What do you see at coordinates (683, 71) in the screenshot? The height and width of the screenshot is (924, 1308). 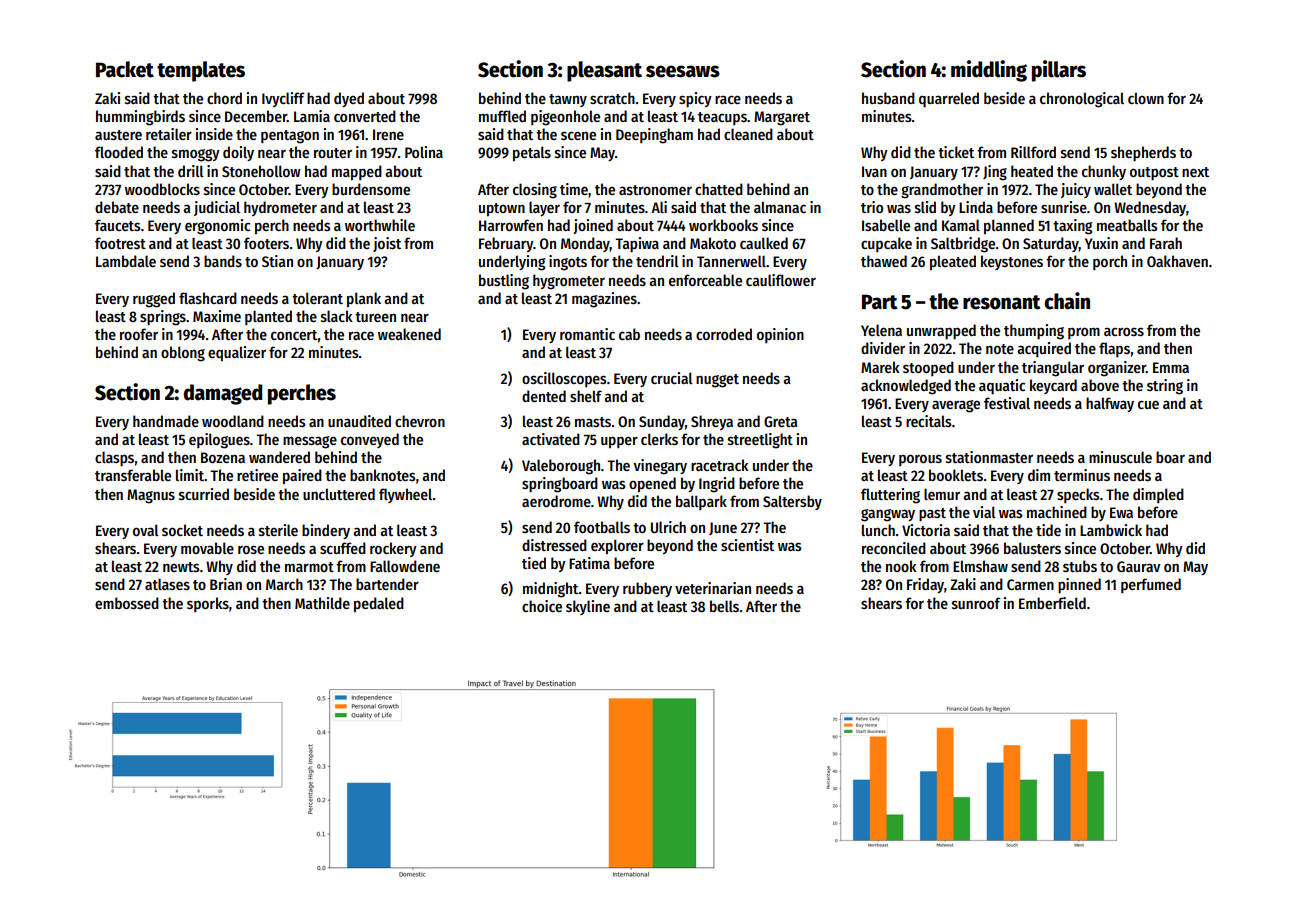 I see `seesaws` at bounding box center [683, 71].
